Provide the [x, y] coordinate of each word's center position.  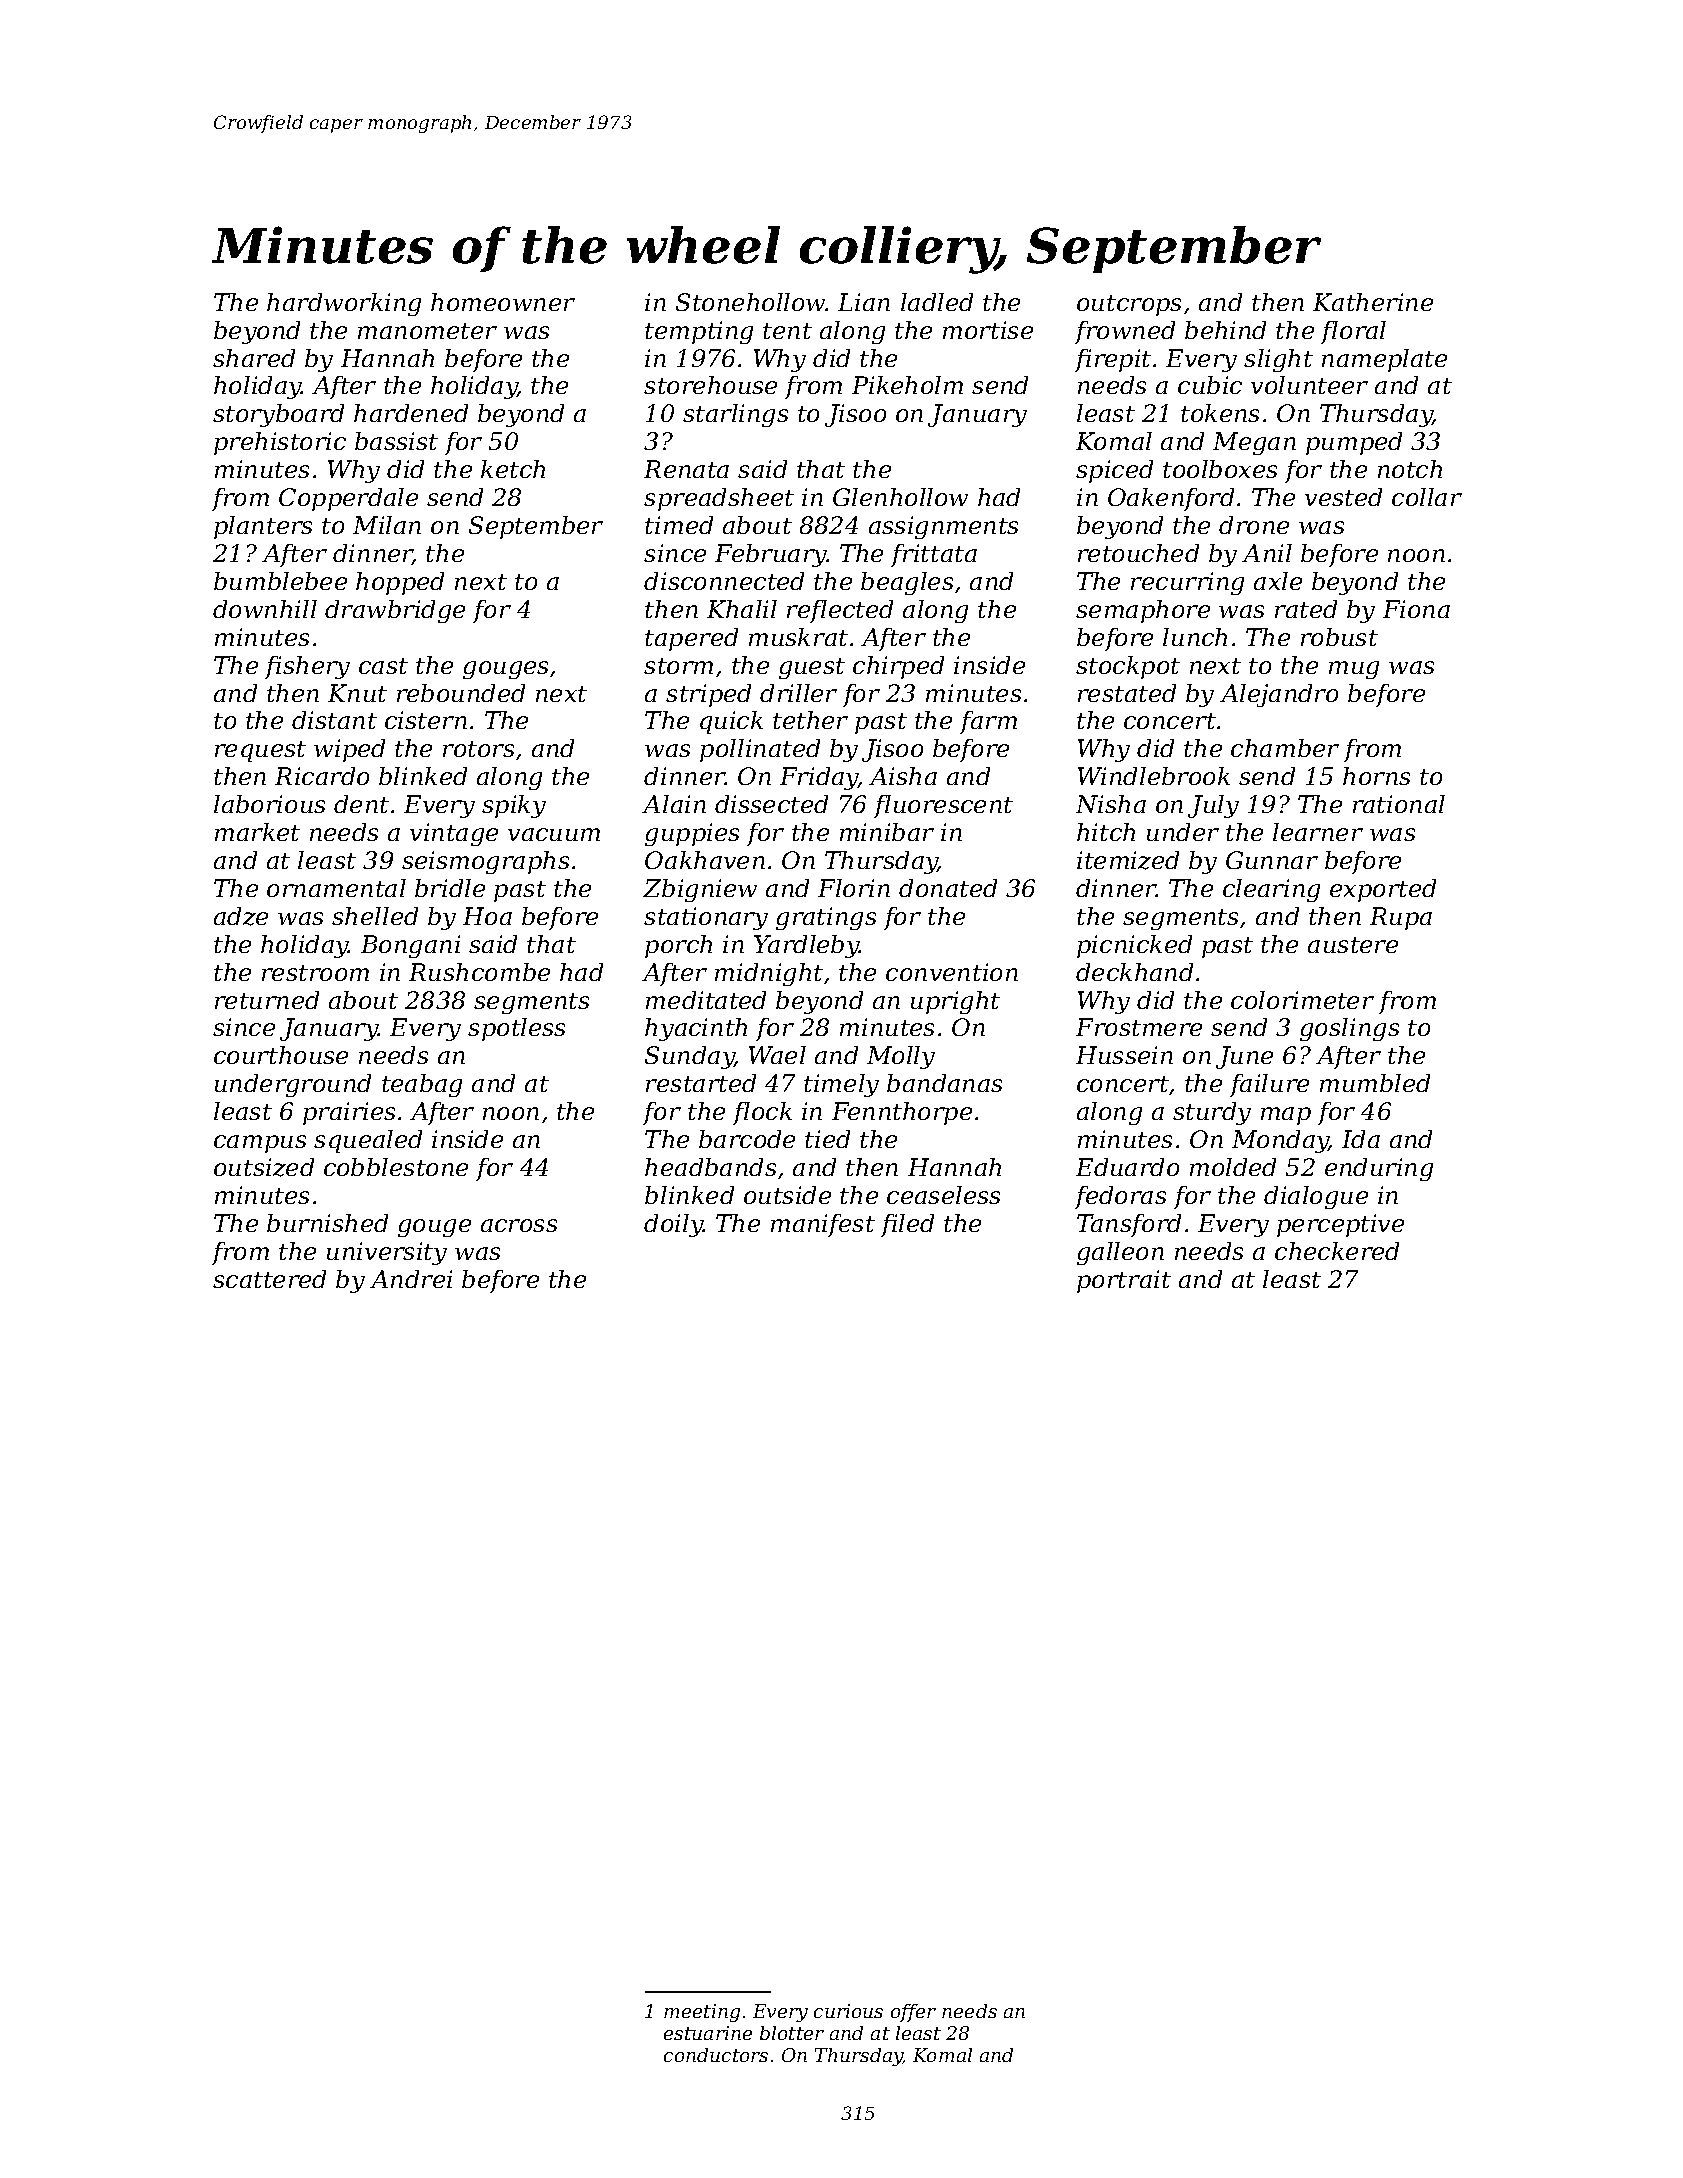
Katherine [1373, 302]
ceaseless [943, 1195]
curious [848, 2011]
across [519, 1225]
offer [913, 2013]
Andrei [411, 1279]
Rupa [1401, 918]
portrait [1124, 1281]
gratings [826, 918]
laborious [269, 804]
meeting [702, 2013]
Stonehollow [751, 302]
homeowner [503, 302]
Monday [1280, 1141]
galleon [1120, 1253]
